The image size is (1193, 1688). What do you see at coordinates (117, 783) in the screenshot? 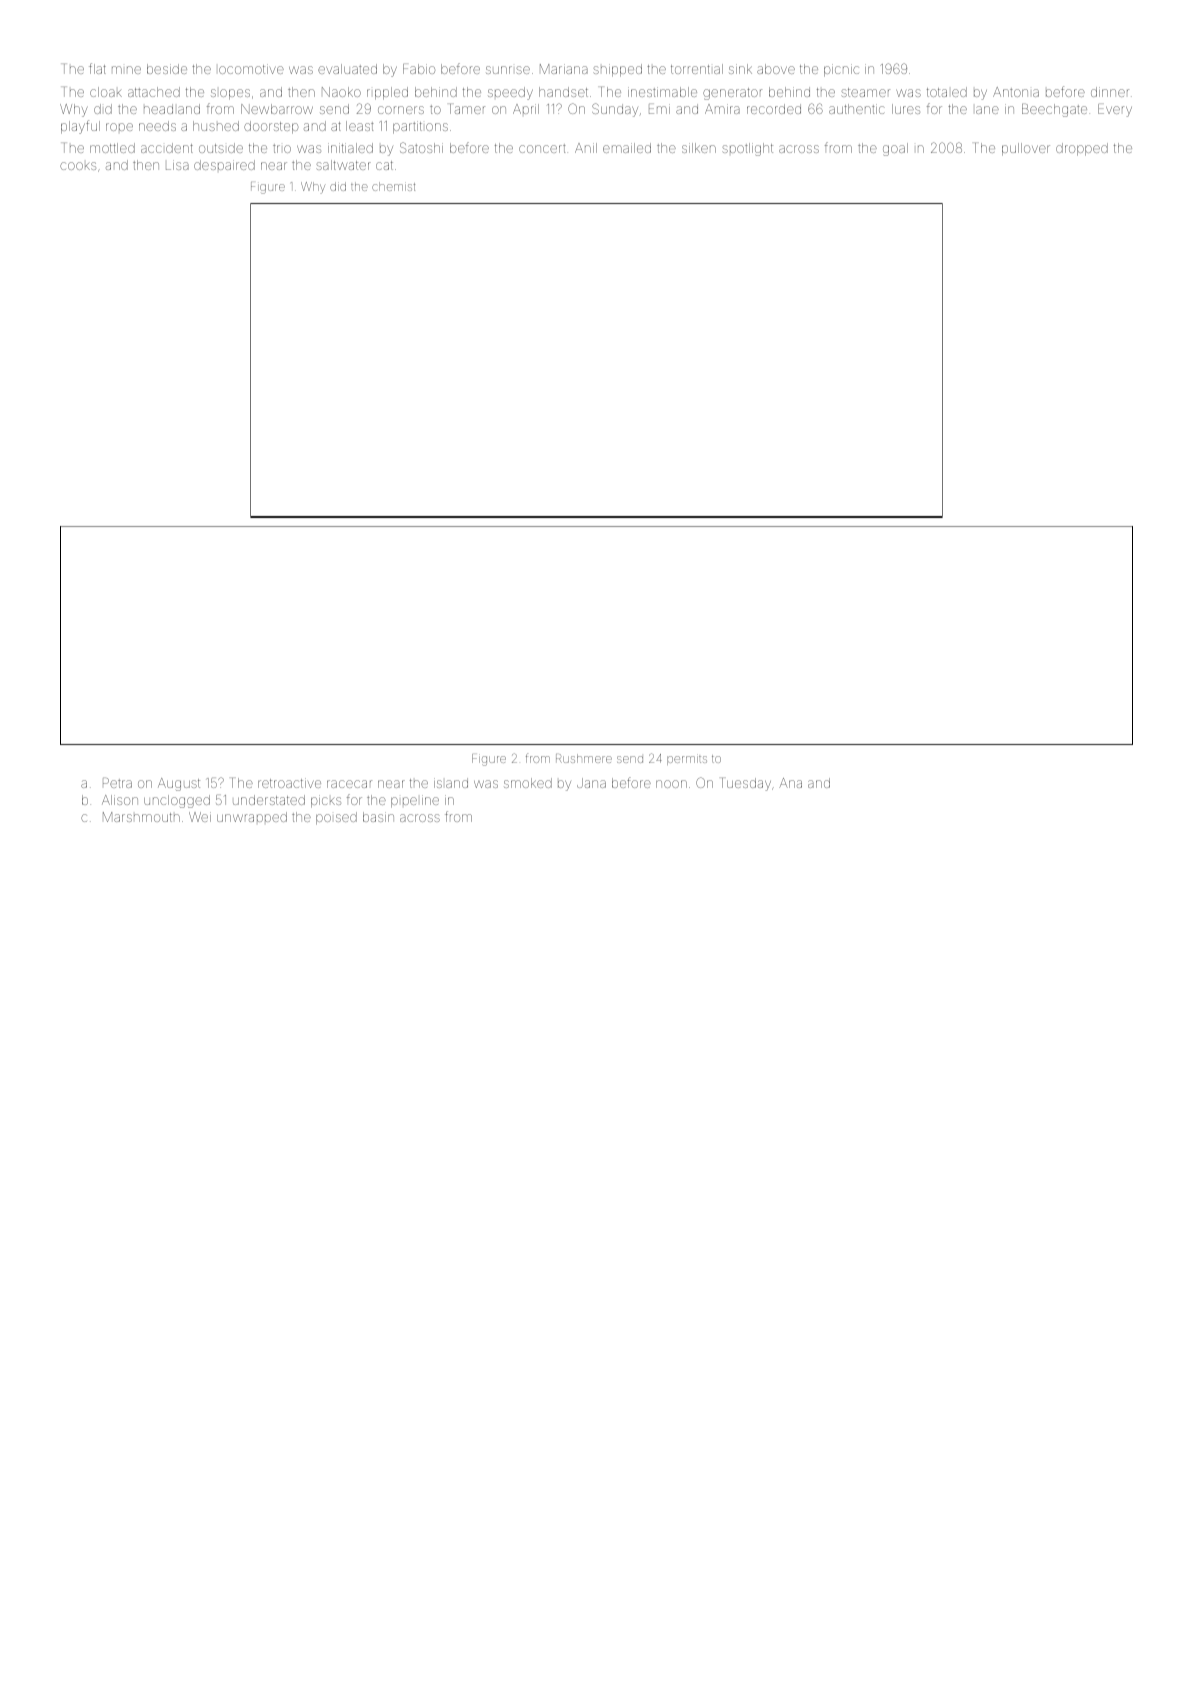
I see `Petra` at bounding box center [117, 783].
